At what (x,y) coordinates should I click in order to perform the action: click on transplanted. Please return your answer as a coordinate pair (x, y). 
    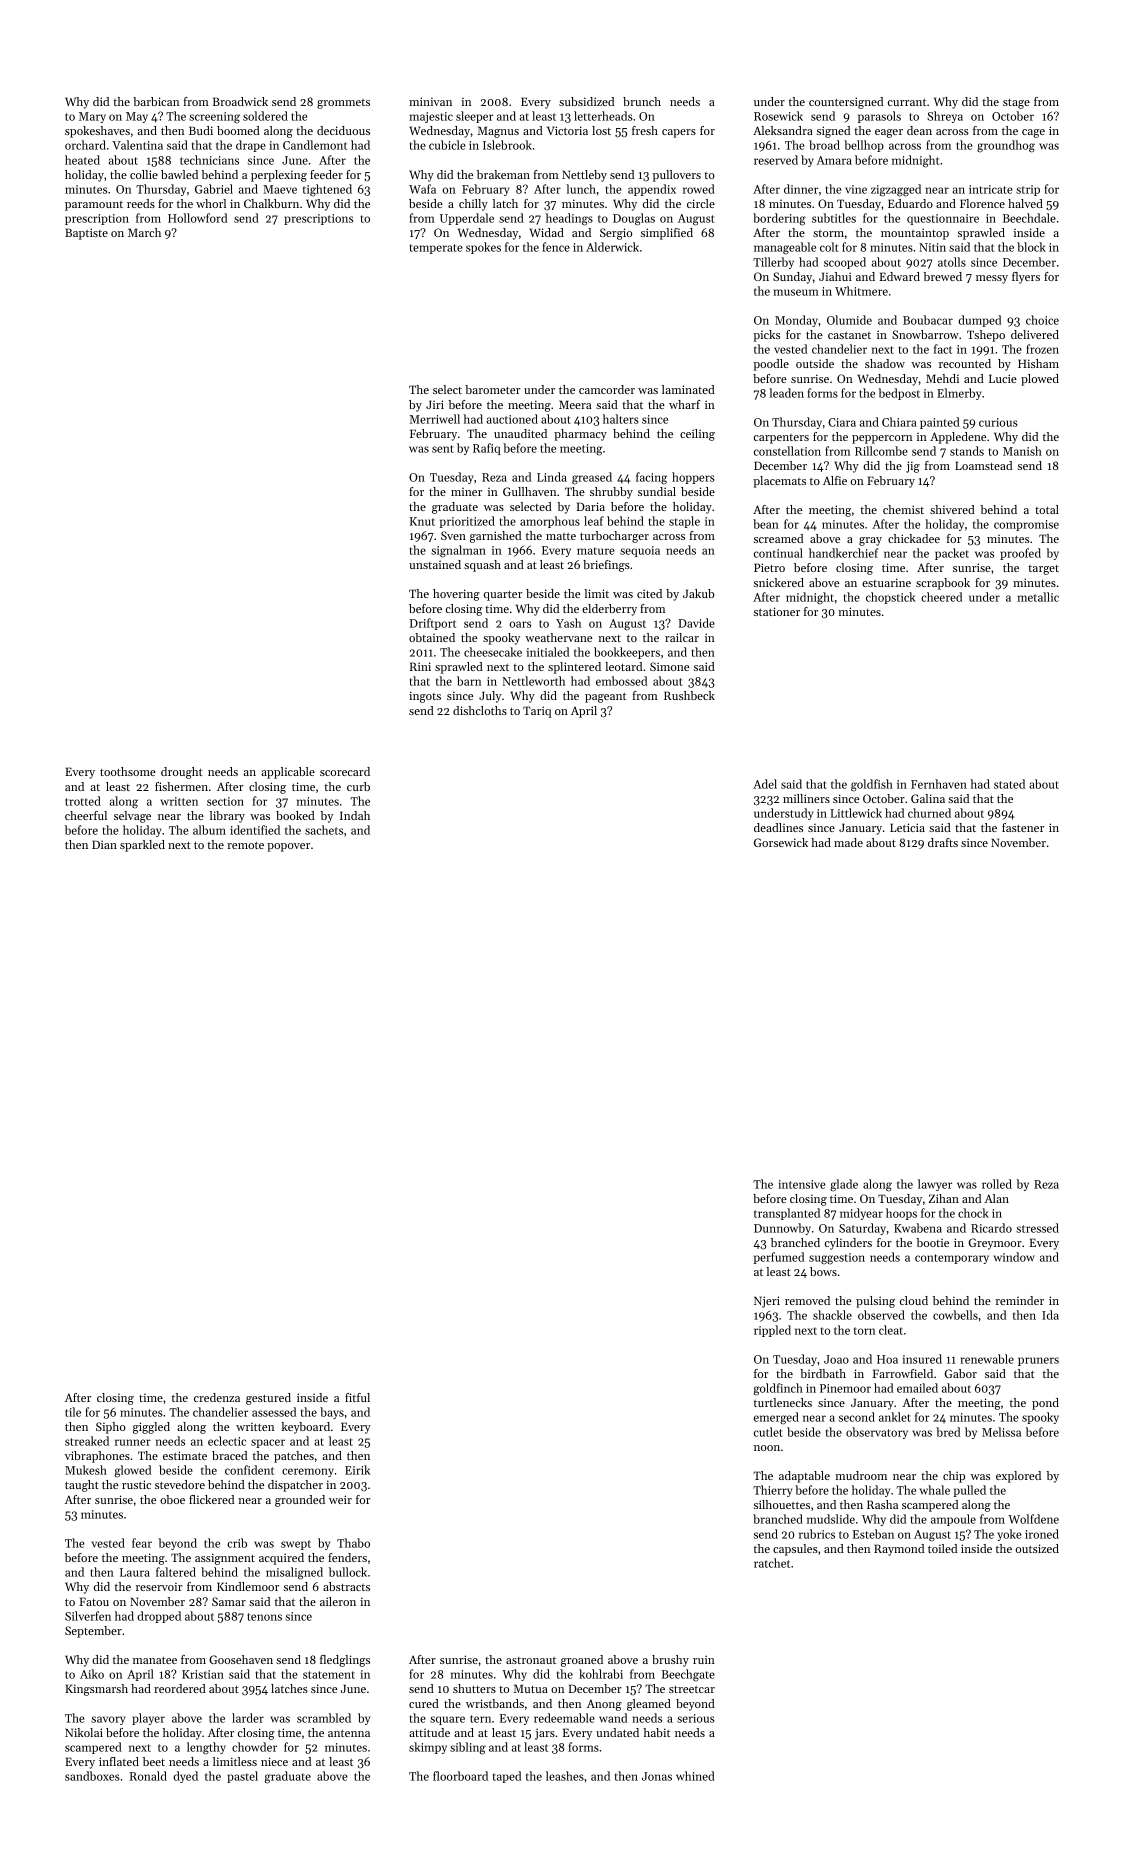
    Looking at the image, I should click on (787, 1214).
